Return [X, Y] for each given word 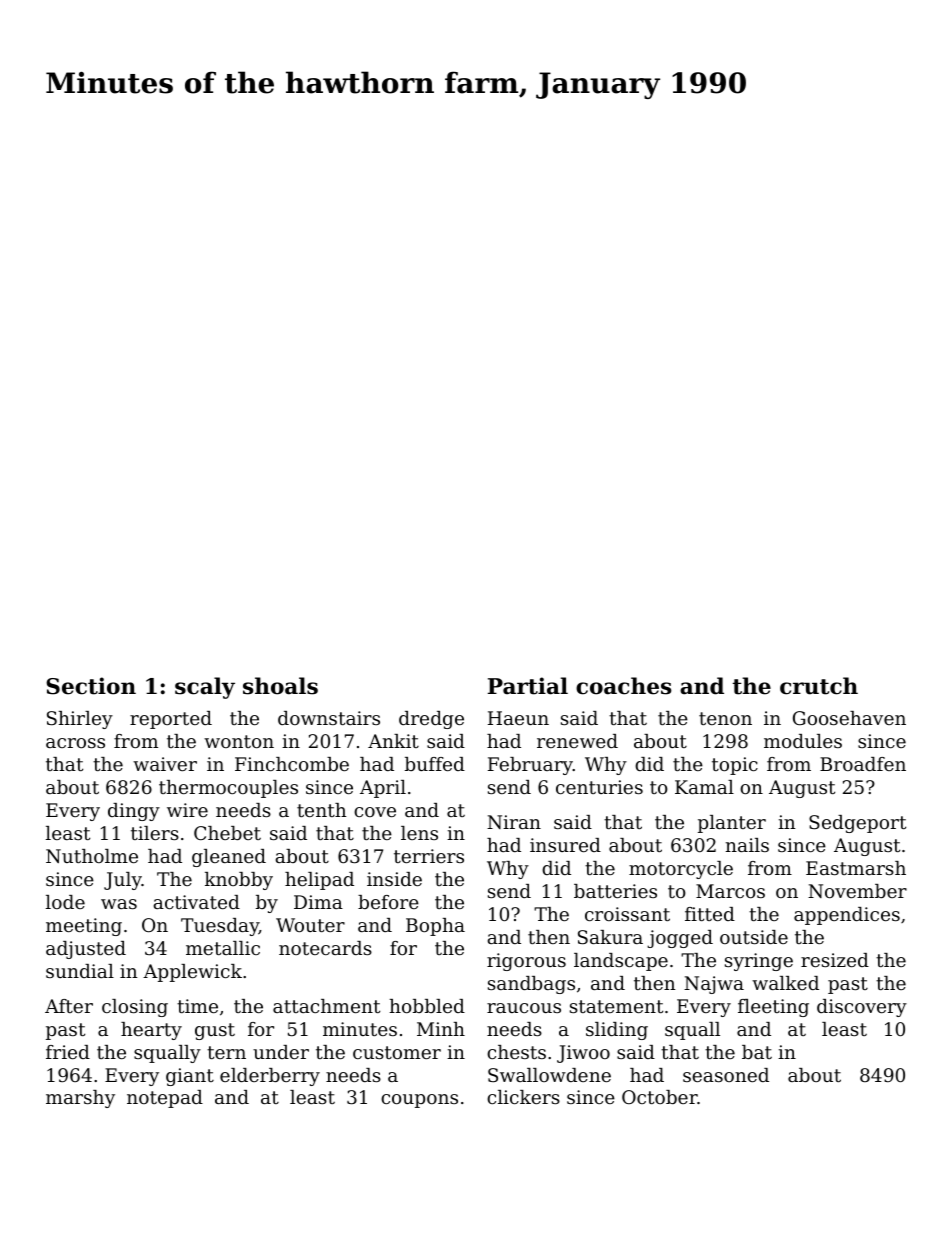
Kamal [704, 787]
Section [91, 686]
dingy [134, 812]
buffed [435, 764]
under [281, 1052]
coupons [419, 1101]
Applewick [192, 973]
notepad [165, 1099]
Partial [528, 686]
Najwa [714, 985]
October [660, 1097]
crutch [819, 686]
